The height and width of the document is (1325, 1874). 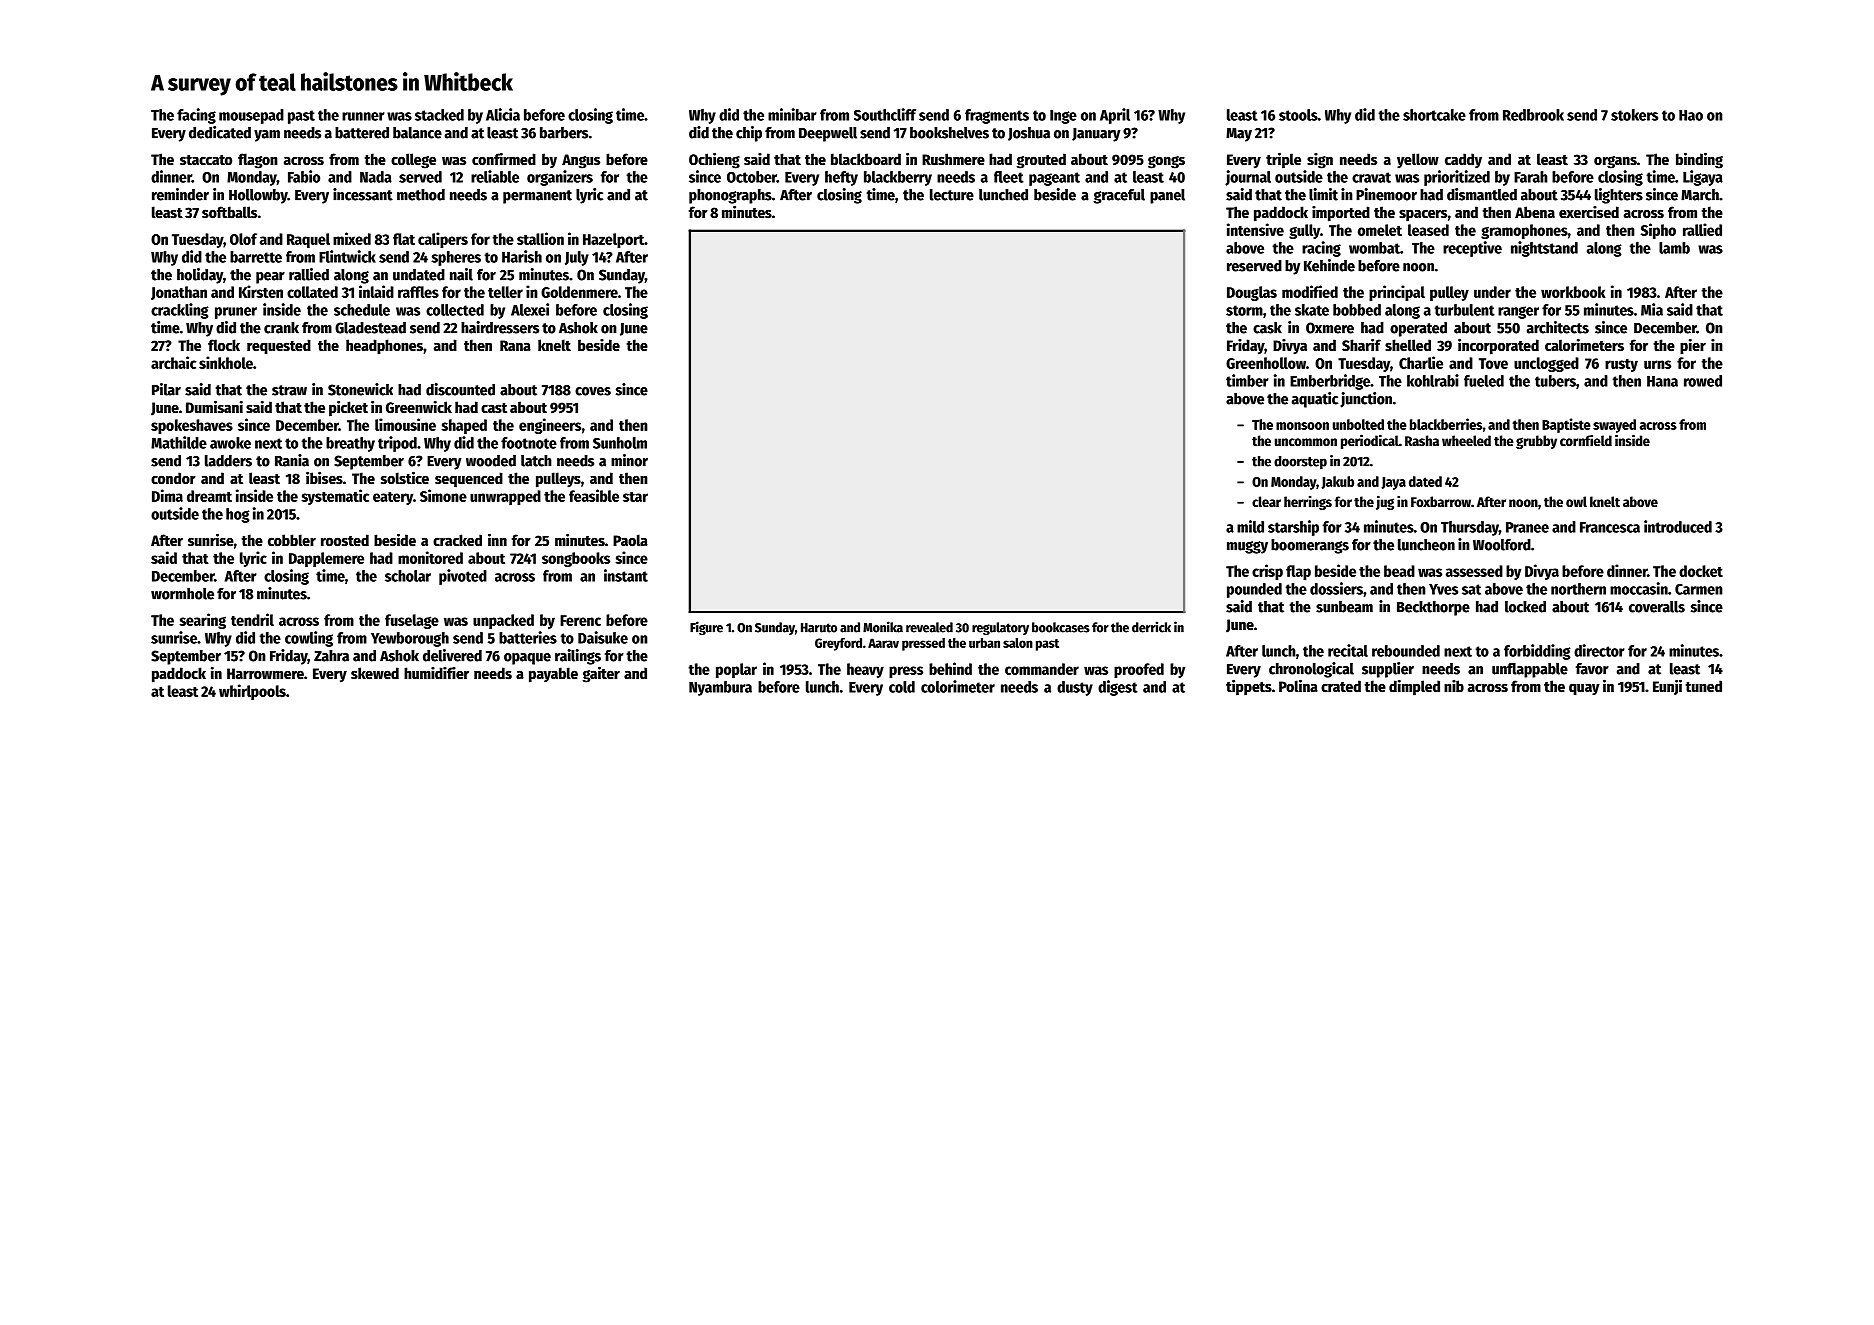 What do you see at coordinates (564, 133) in the document?
I see `barbers` at bounding box center [564, 133].
